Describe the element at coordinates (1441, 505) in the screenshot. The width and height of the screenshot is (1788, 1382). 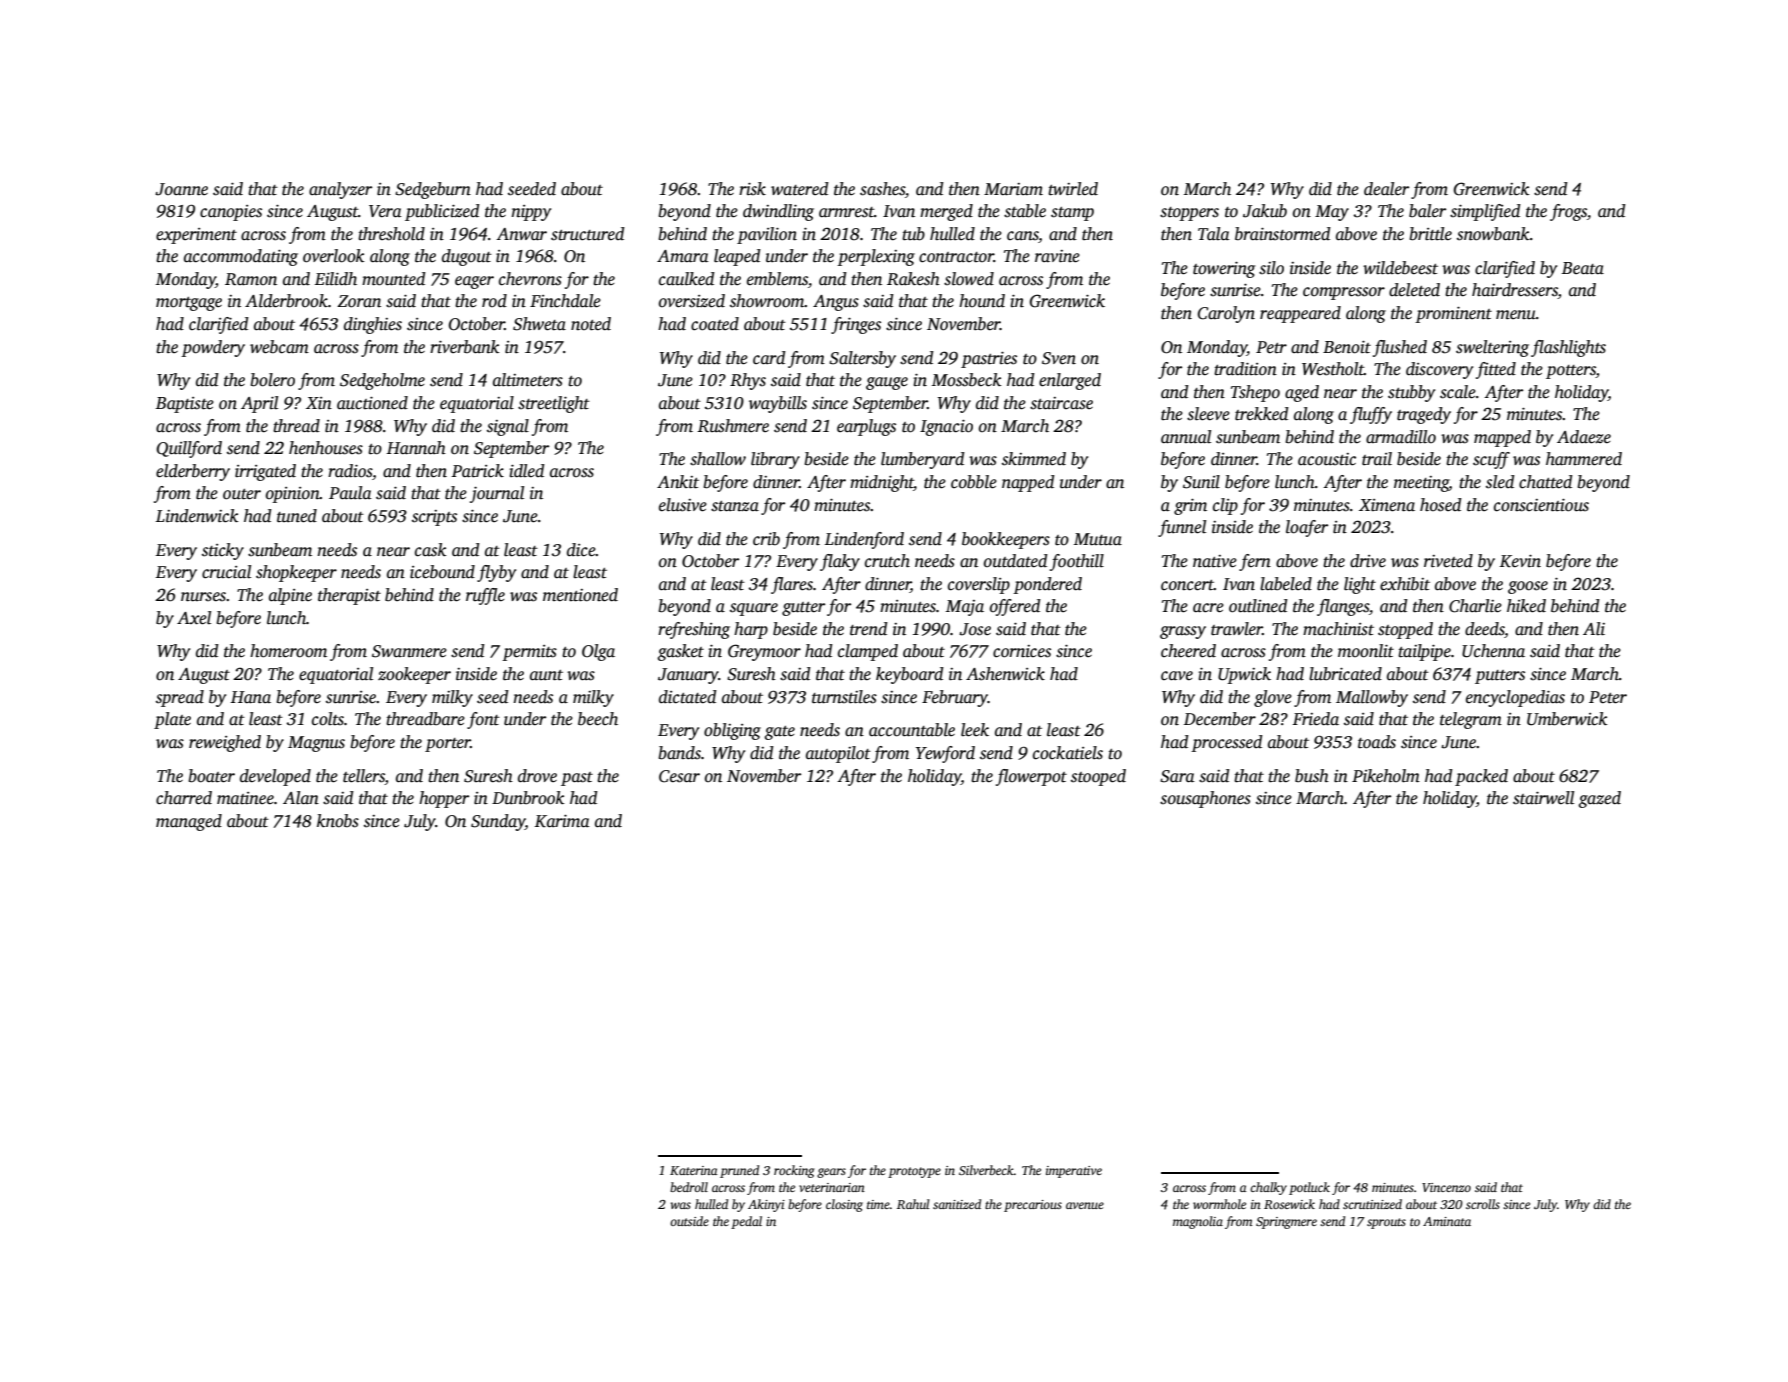
I see `hosed` at that location.
